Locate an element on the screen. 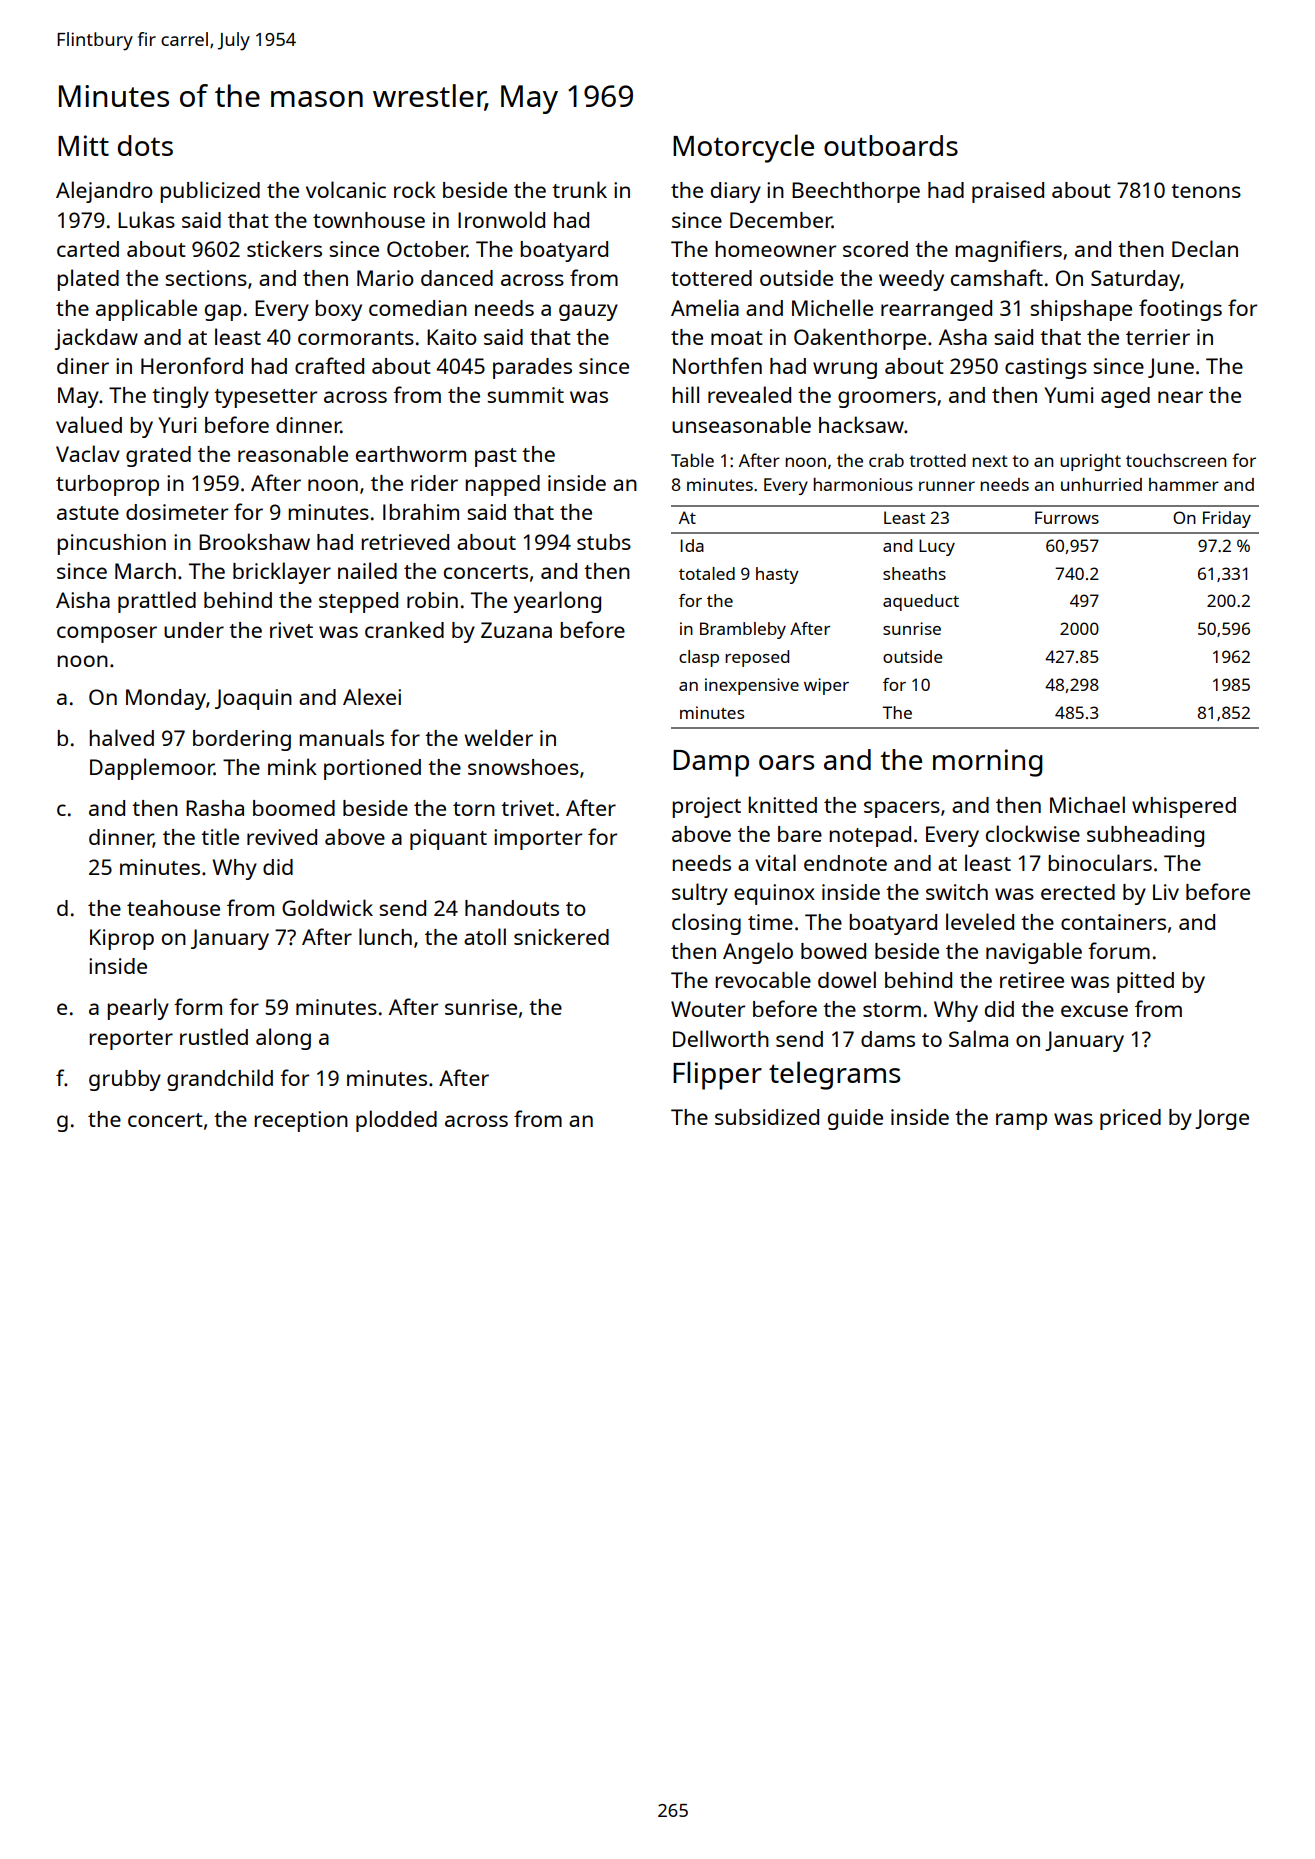  telegrams is located at coordinates (834, 1075).
